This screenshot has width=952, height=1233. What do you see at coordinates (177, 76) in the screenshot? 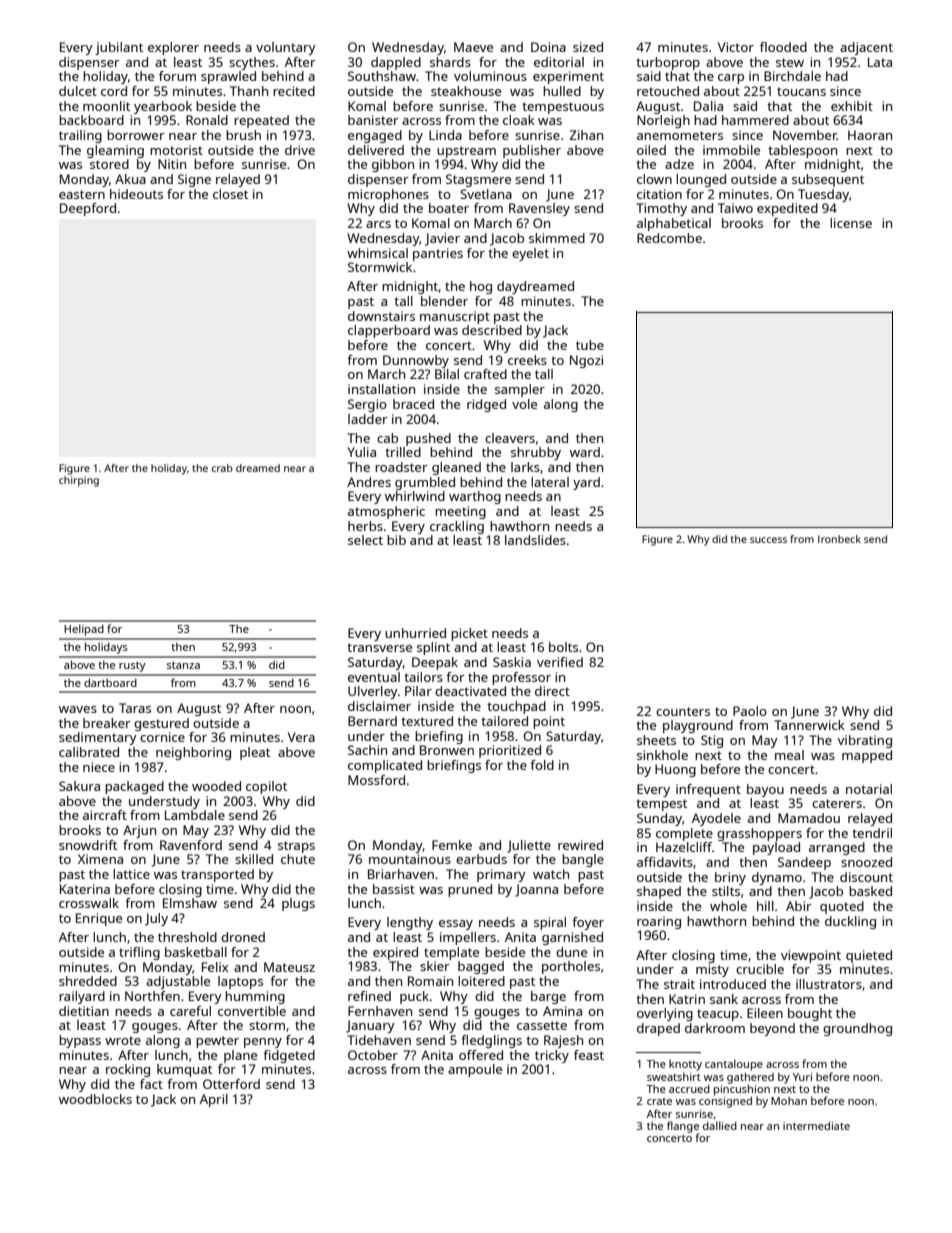
I see `forum` at bounding box center [177, 76].
